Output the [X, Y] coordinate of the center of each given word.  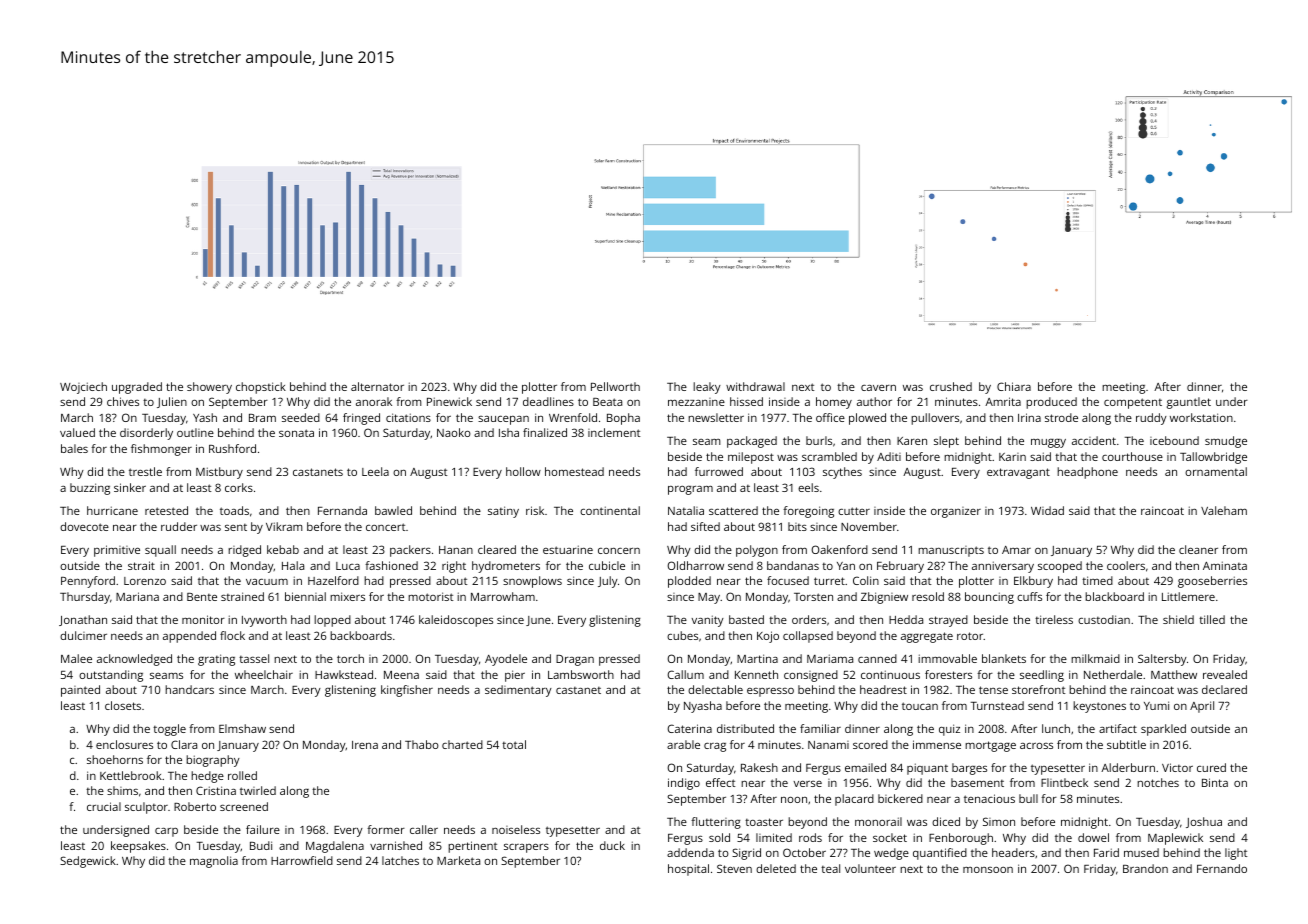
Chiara [1014, 386]
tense [993, 690]
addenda [690, 852]
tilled [1212, 619]
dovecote [84, 526]
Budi [261, 845]
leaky [707, 388]
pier [515, 676]
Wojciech [83, 388]
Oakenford [839, 549]
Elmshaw [242, 728]
